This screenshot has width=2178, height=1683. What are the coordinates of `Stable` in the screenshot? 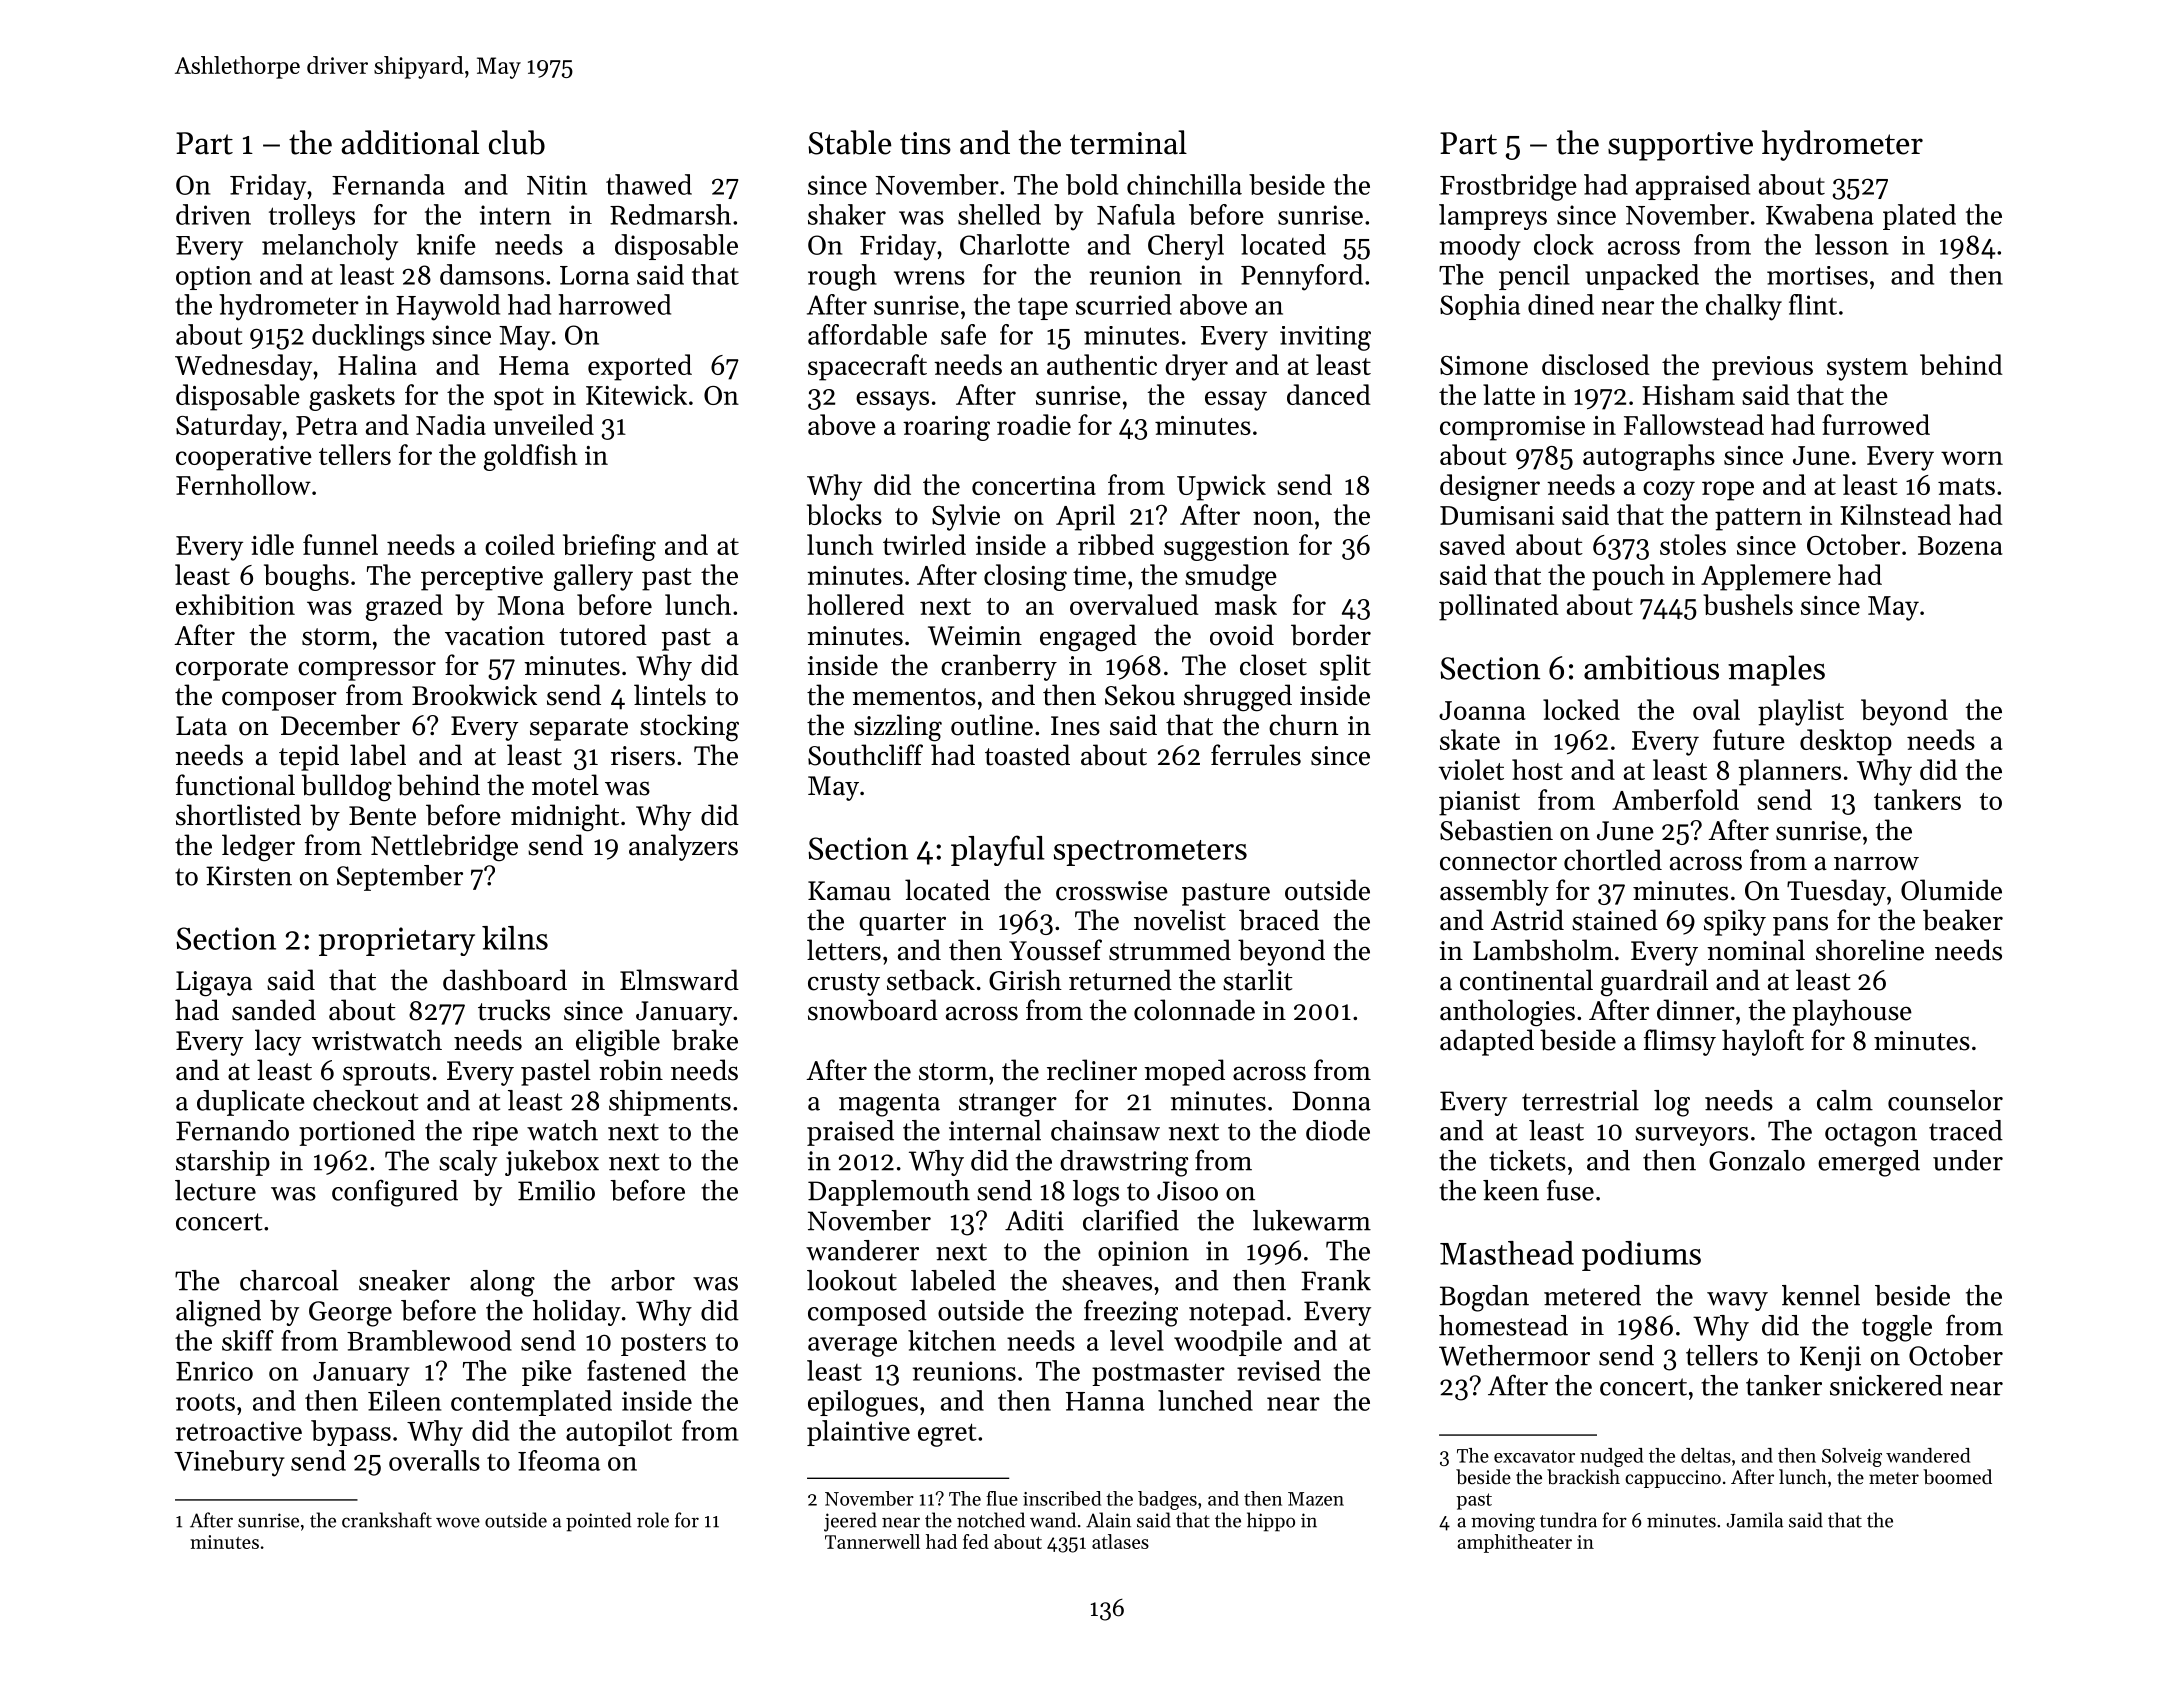 It's located at (849, 142).
